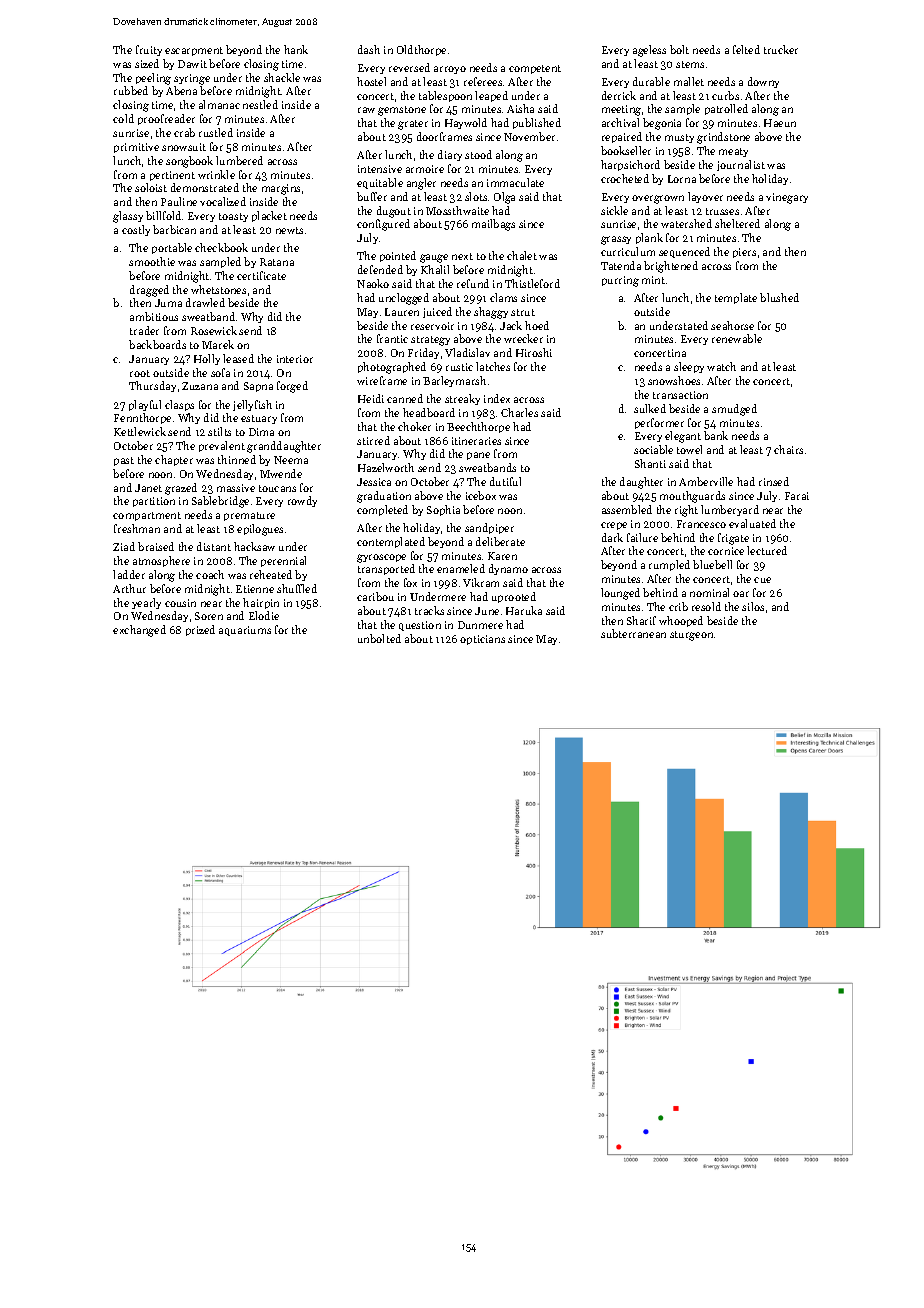 The height and width of the image is (1308, 924). I want to click on gemstone, so click(402, 111).
